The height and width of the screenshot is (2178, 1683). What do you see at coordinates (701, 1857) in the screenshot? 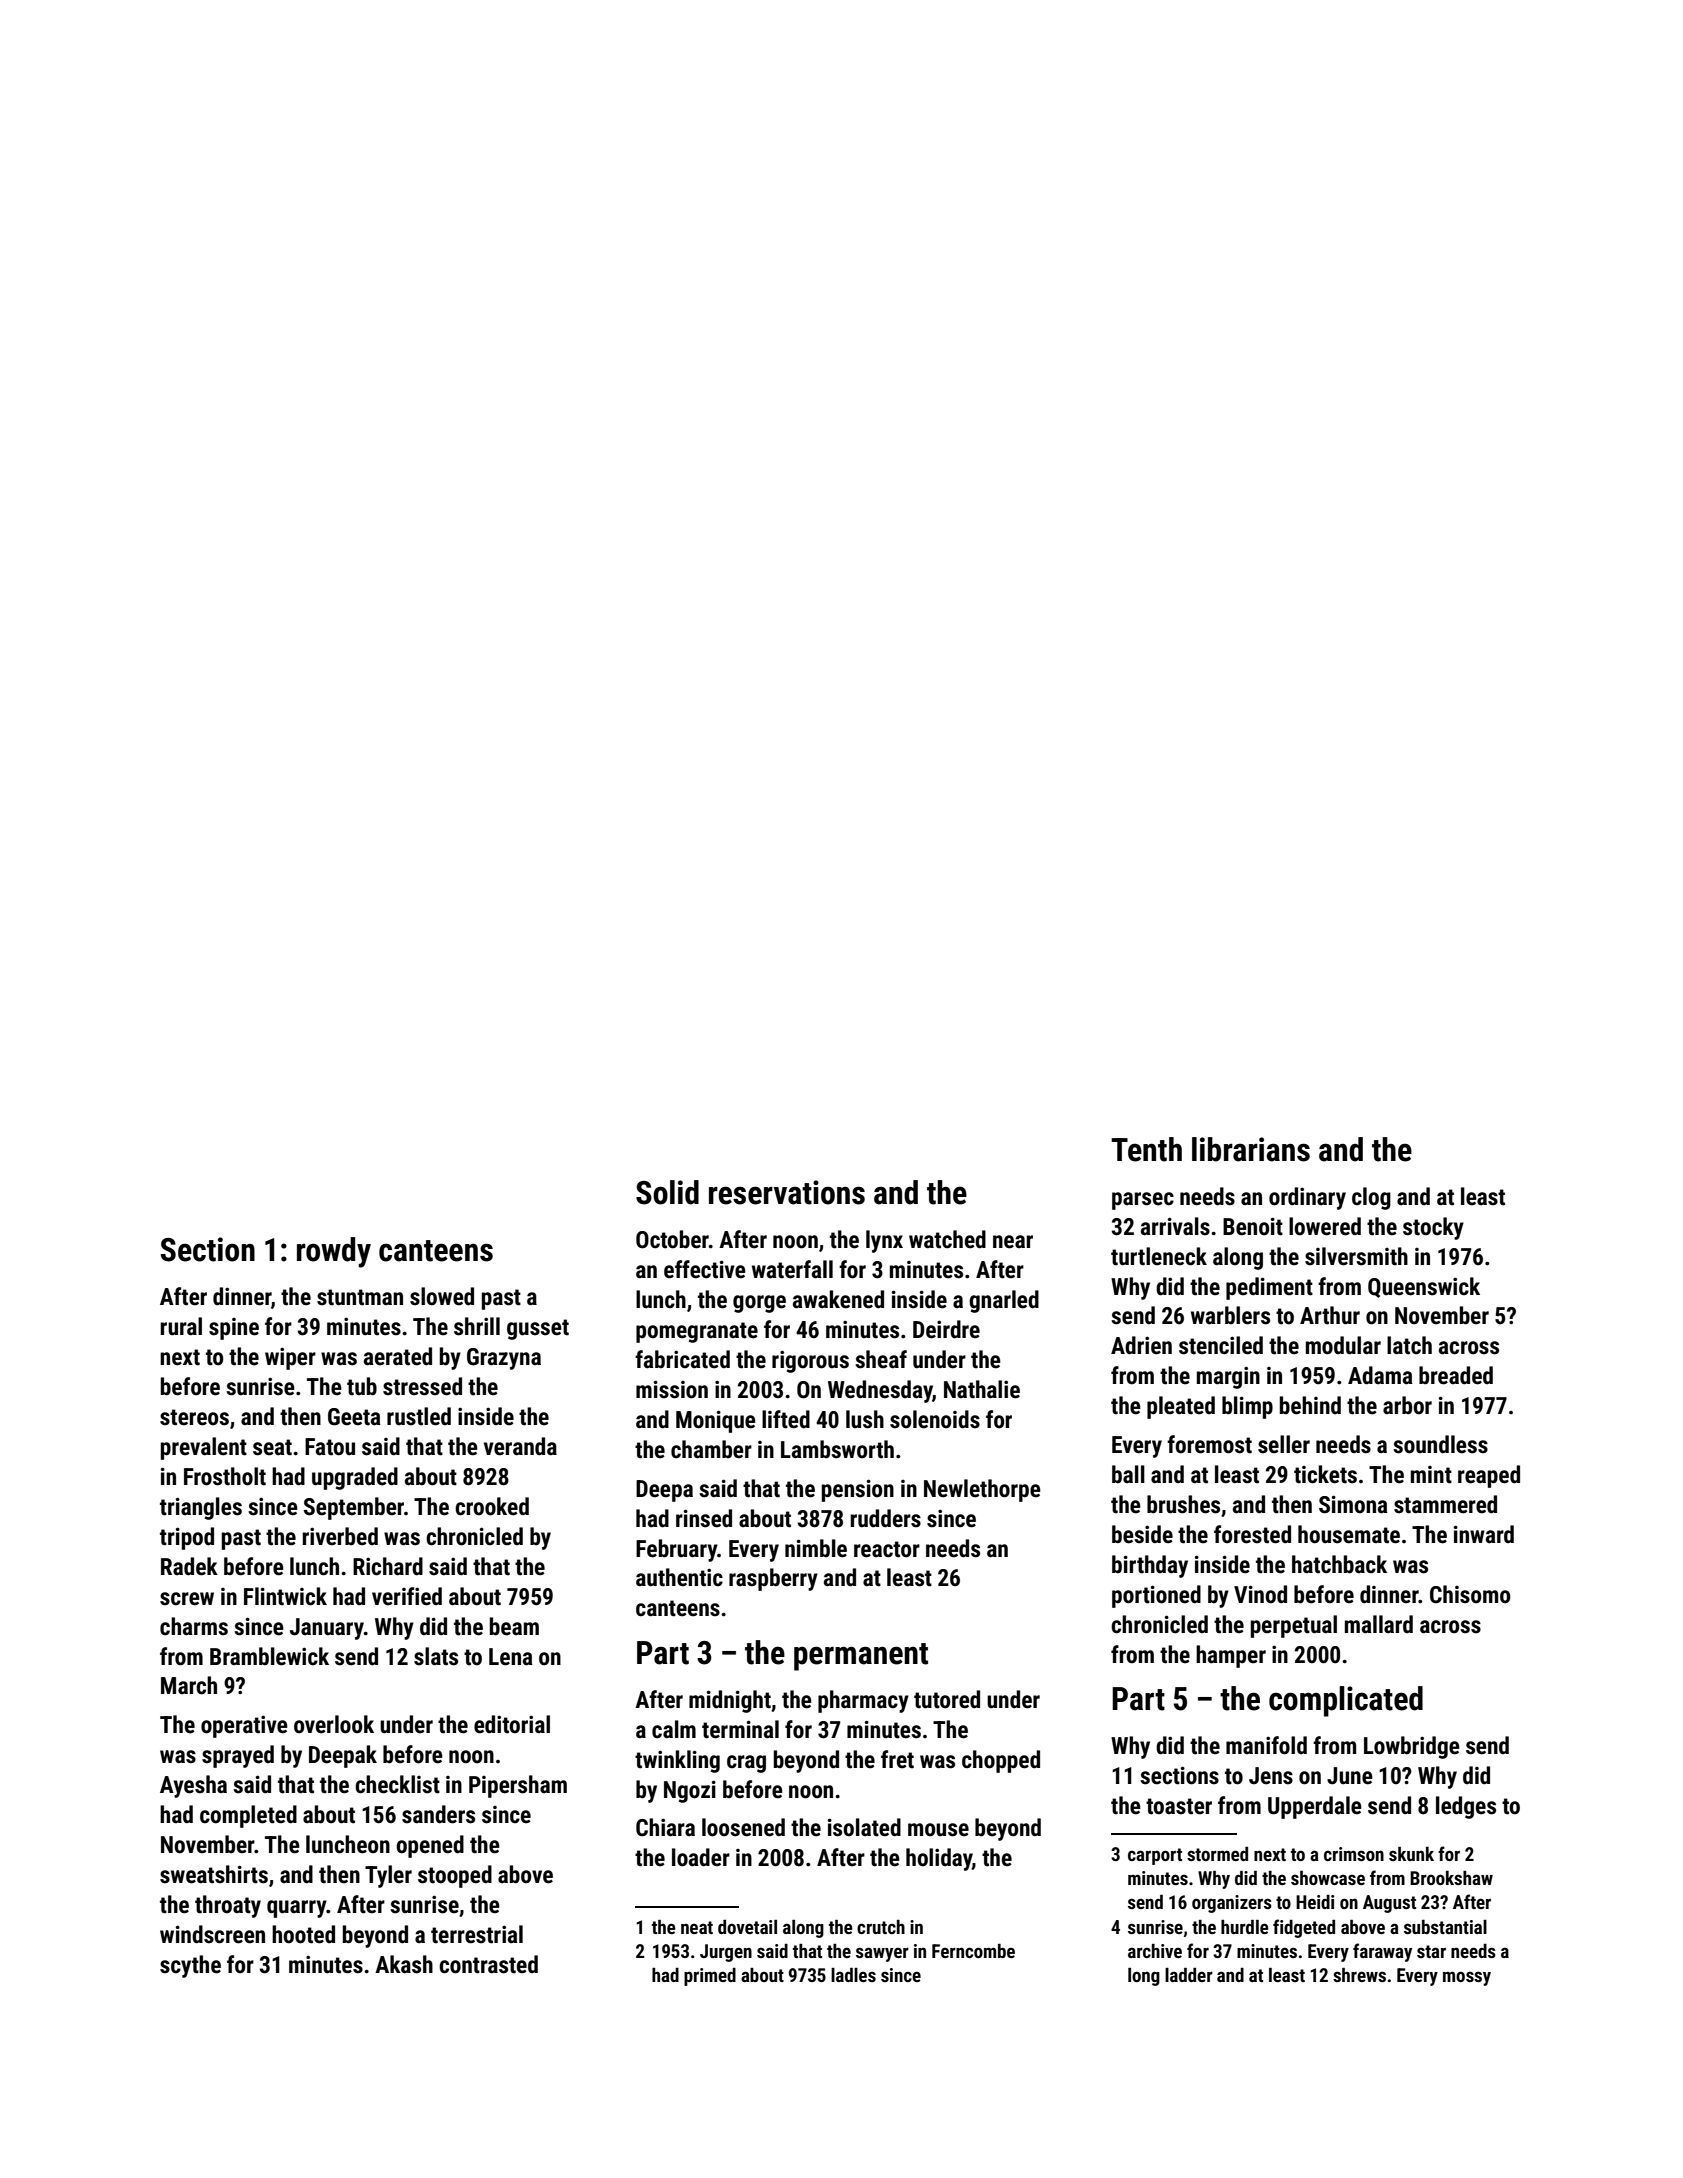
I see `loader` at bounding box center [701, 1857].
